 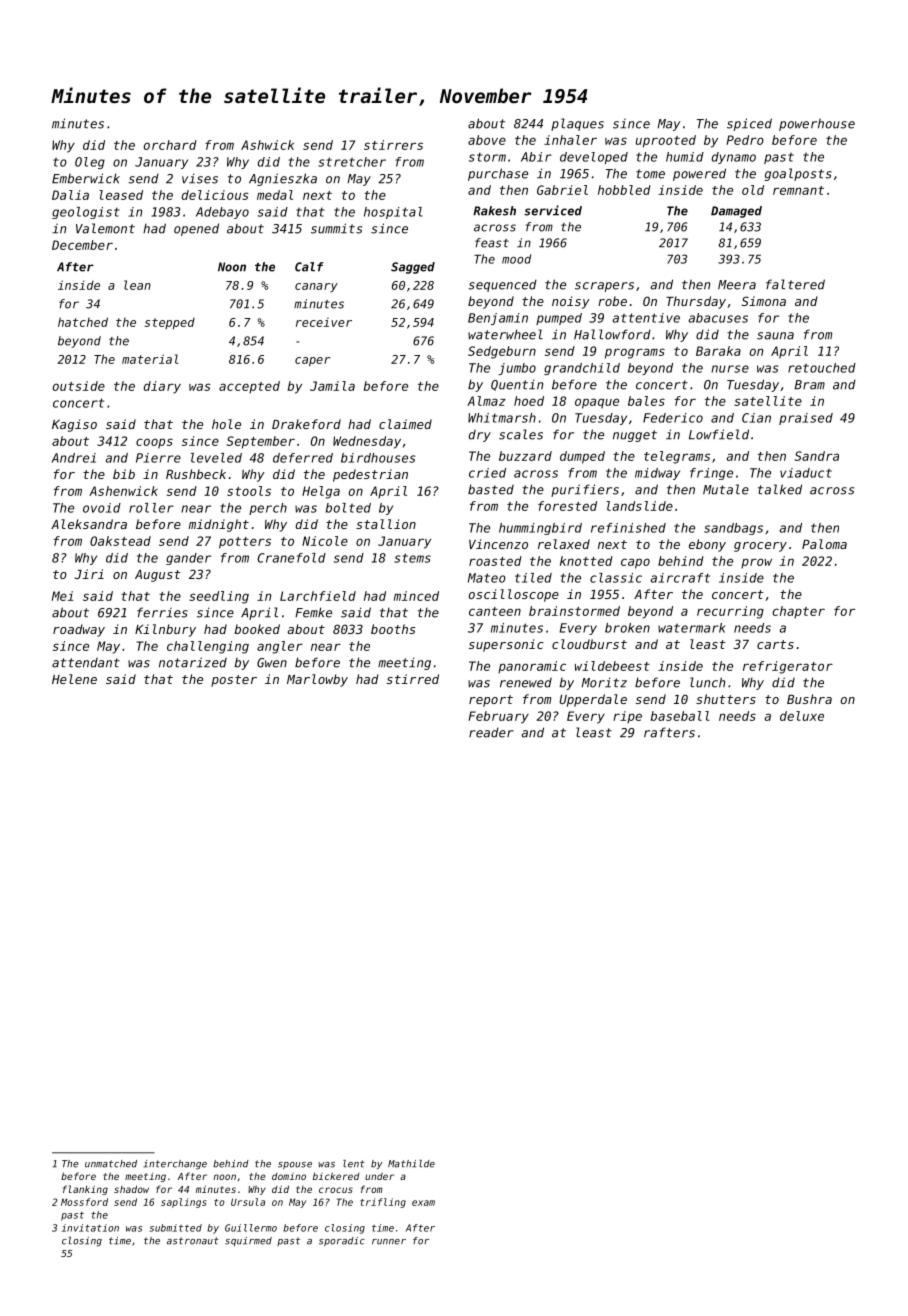 What do you see at coordinates (817, 124) in the page?
I see `powerhouse` at bounding box center [817, 124].
